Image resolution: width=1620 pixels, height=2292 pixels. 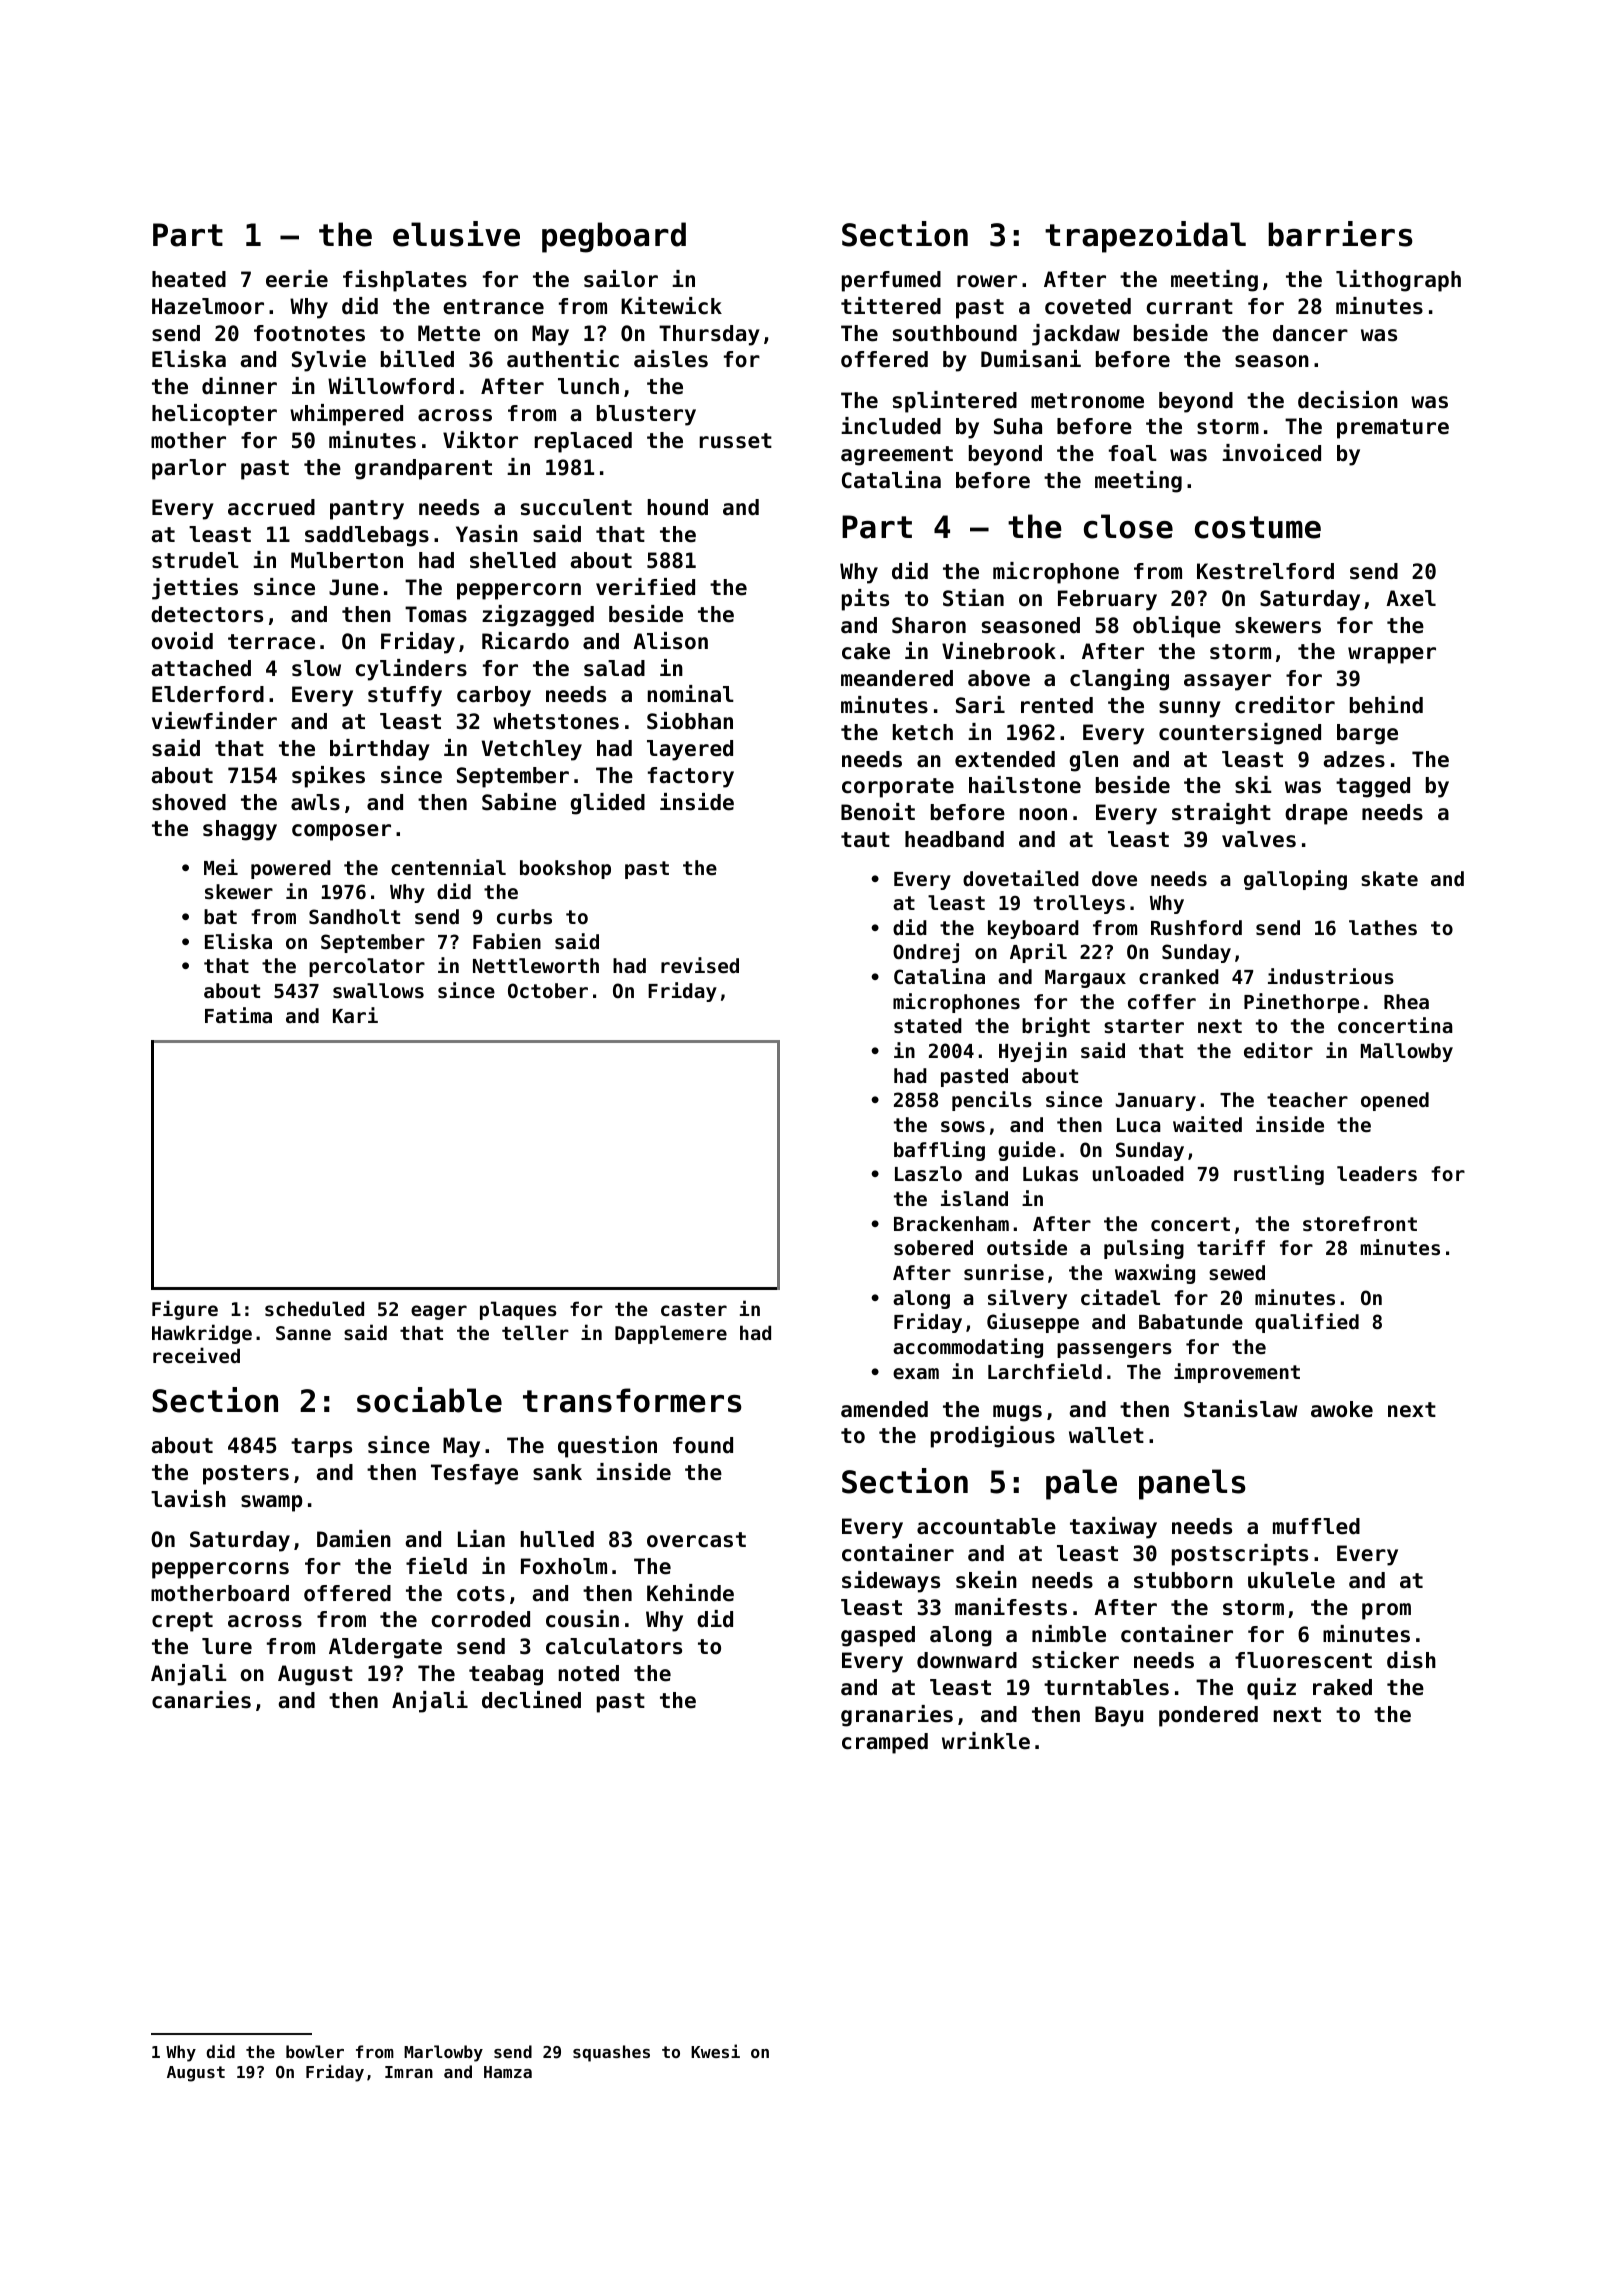 What do you see at coordinates (208, 306) in the page?
I see `Hazelmoor` at bounding box center [208, 306].
